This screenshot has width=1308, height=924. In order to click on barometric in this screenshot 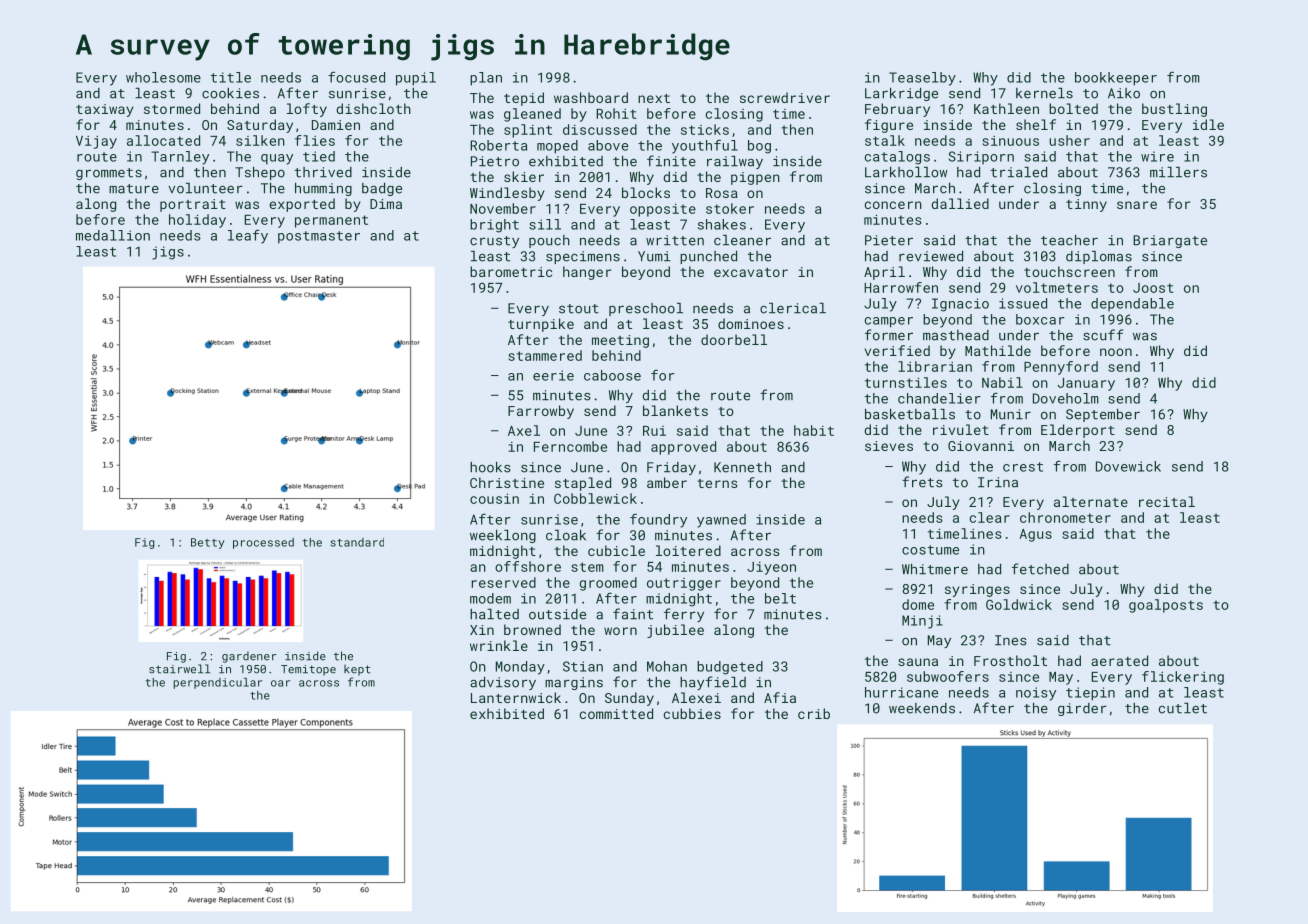, I will do `click(511, 271)`.
